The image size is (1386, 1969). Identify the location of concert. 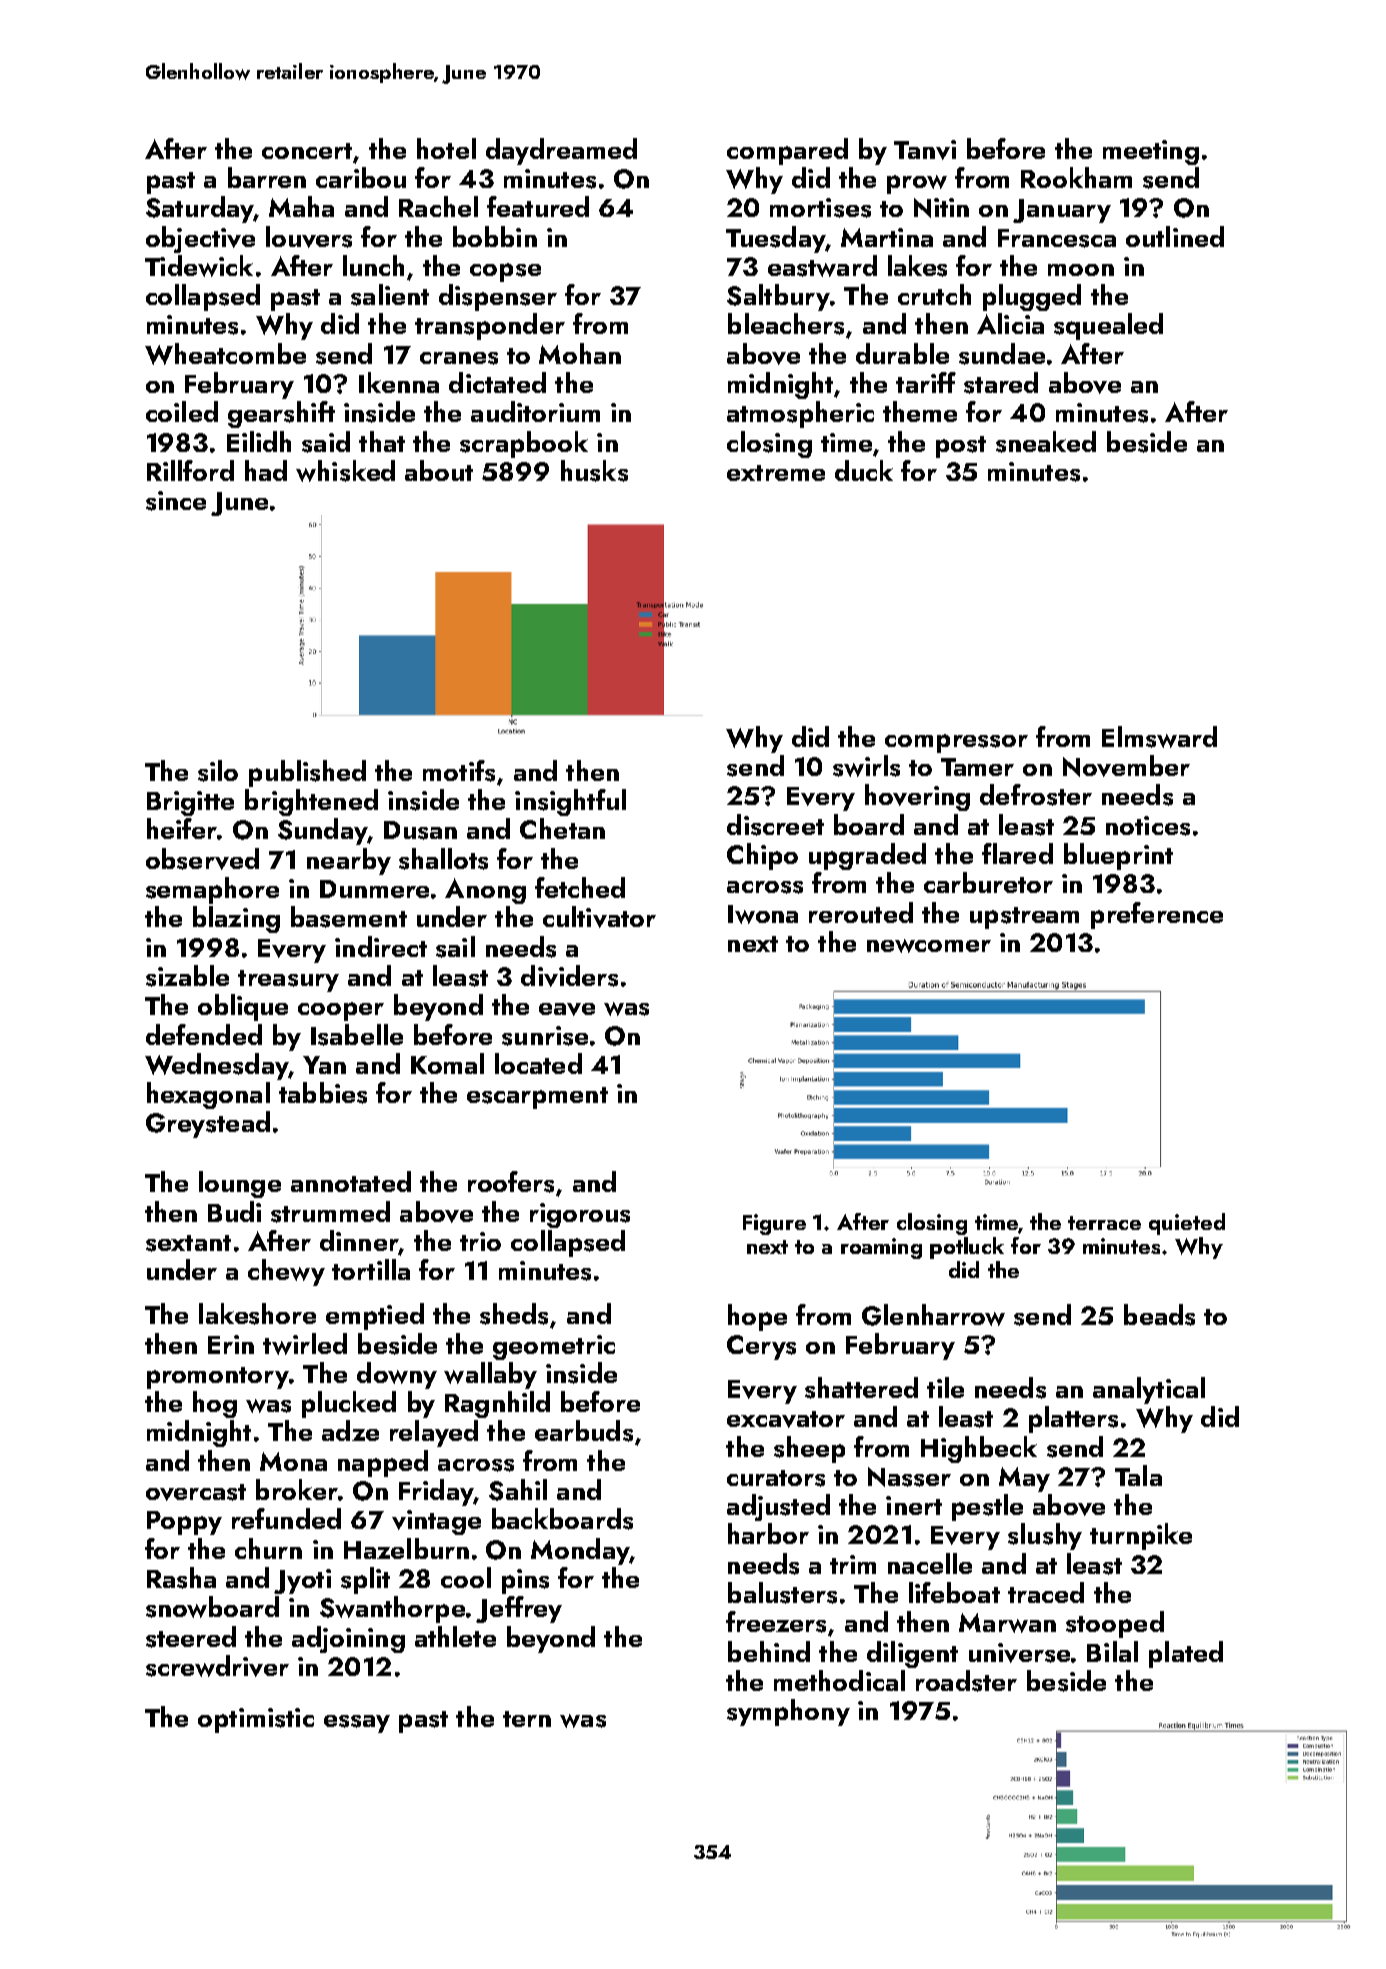
(307, 151).
